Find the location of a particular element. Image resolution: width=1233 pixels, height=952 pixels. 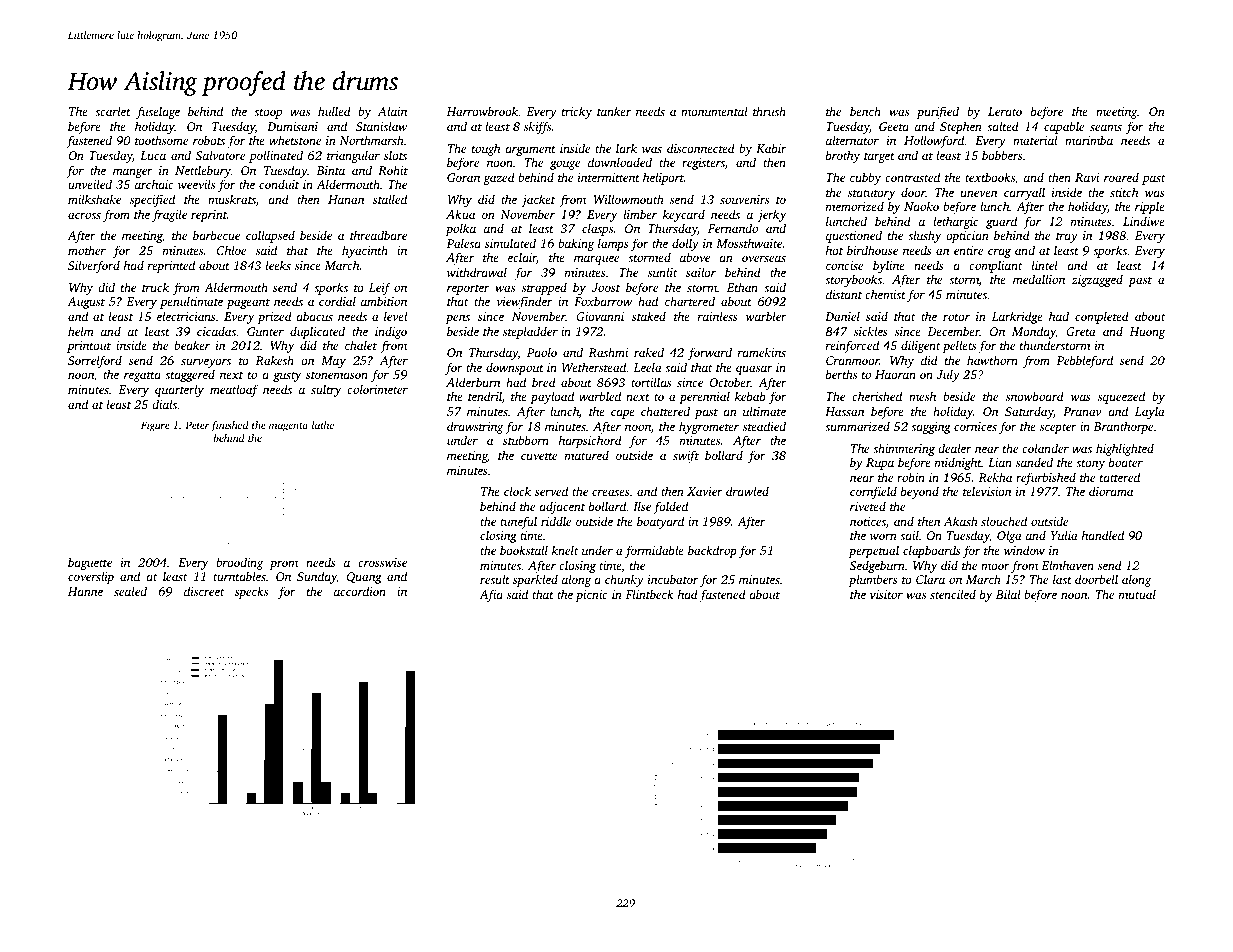

pageant is located at coordinates (248, 304).
